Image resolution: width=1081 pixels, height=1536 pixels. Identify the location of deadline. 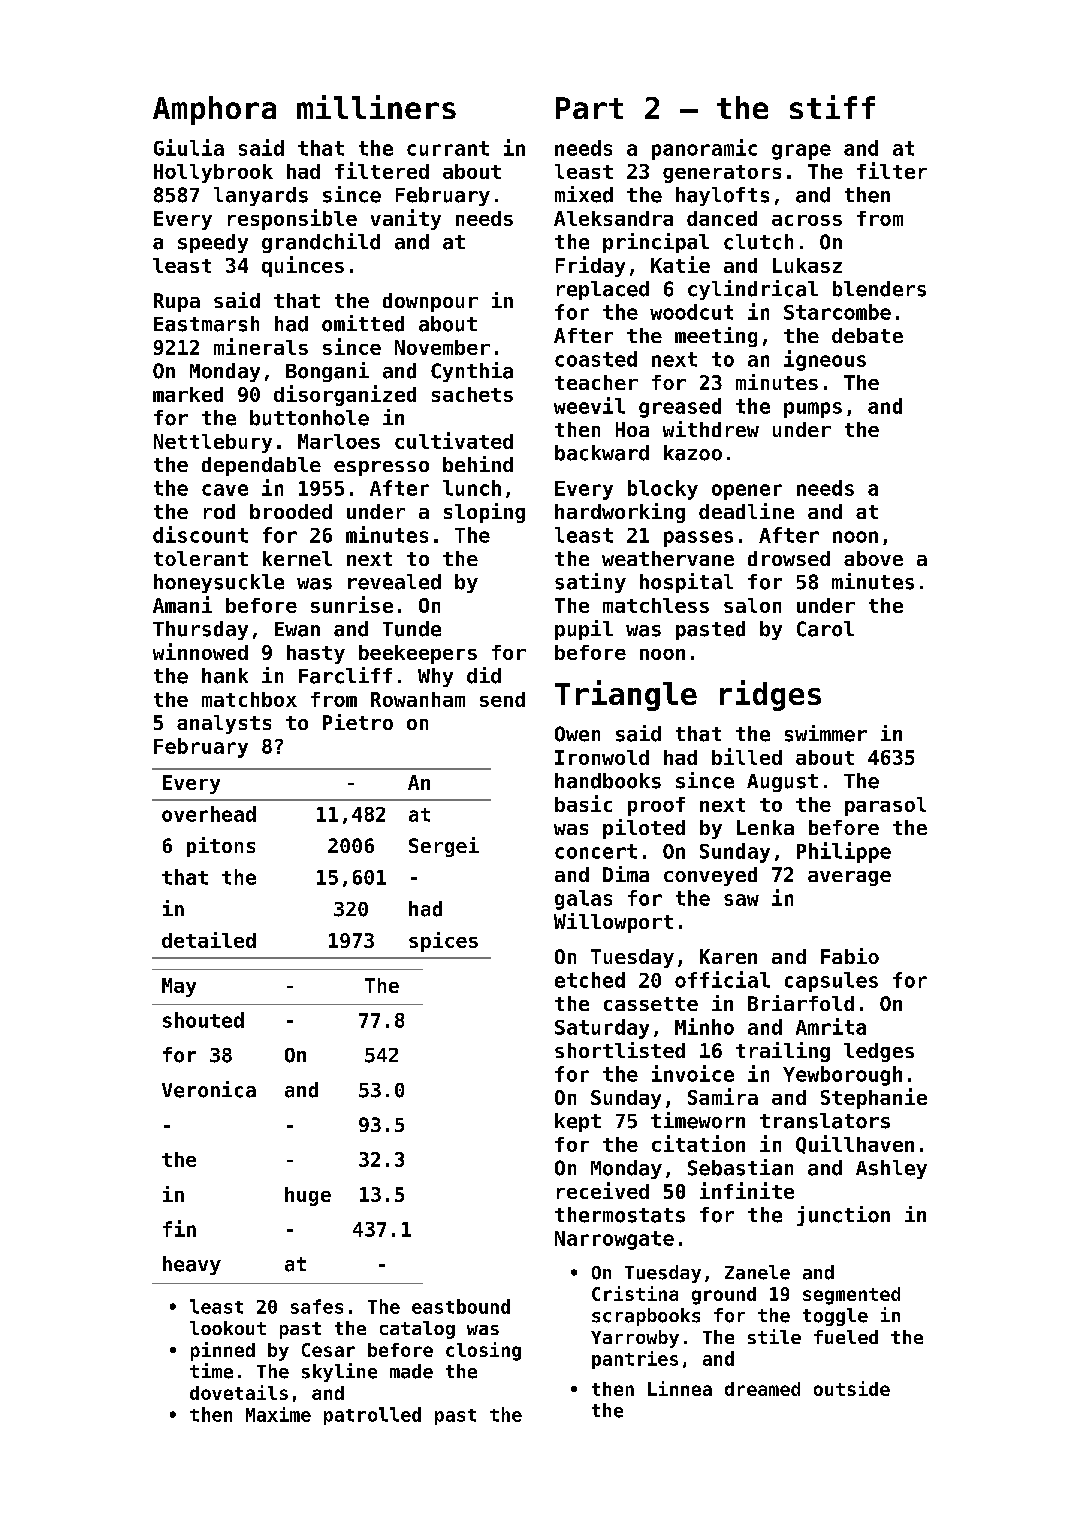
(746, 511).
